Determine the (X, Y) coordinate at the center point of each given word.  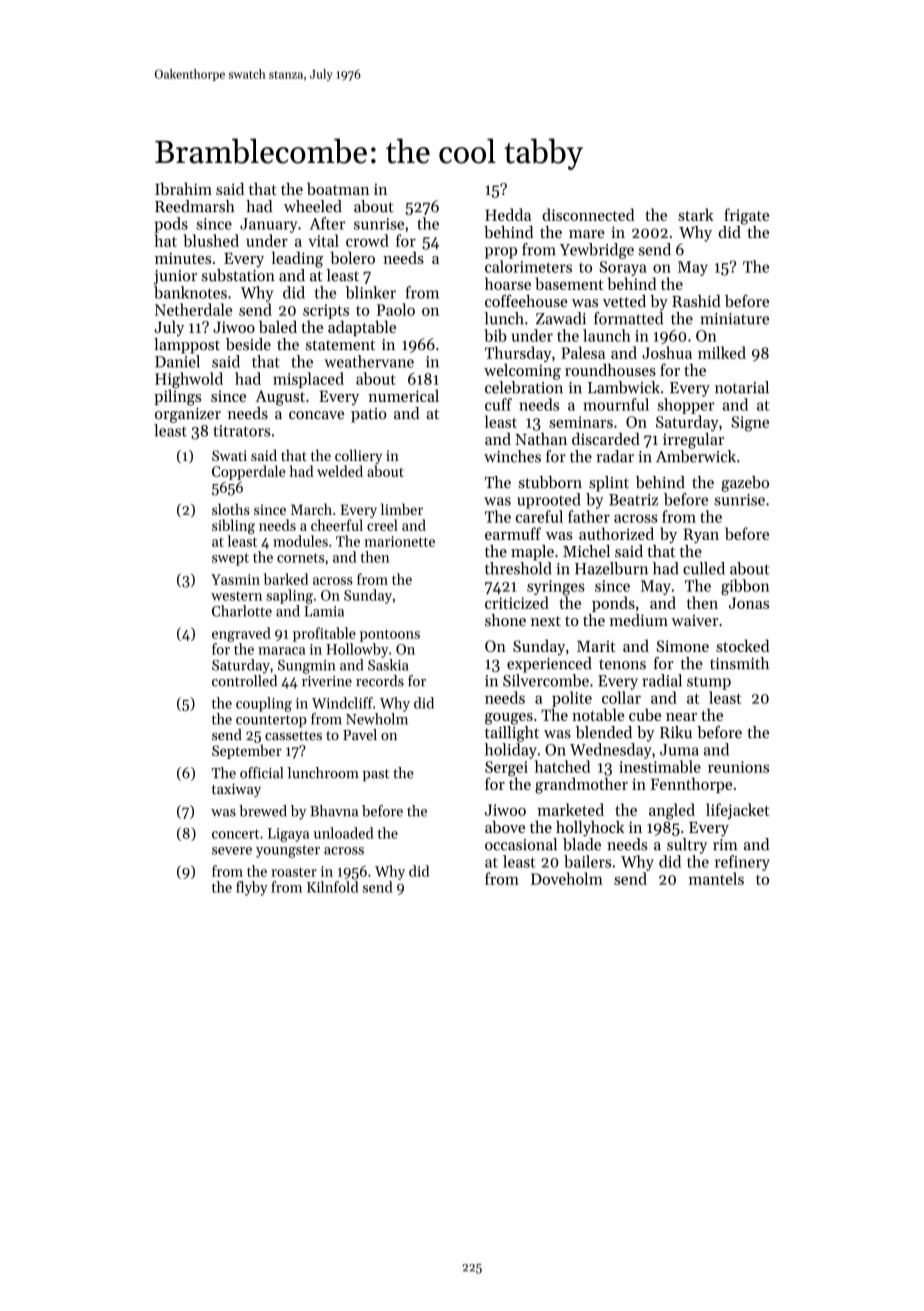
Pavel (360, 735)
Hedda (508, 214)
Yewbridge (597, 251)
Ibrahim (183, 188)
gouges (509, 719)
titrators (241, 431)
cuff (498, 404)
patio (369, 415)
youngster (288, 851)
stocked (742, 645)
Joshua (667, 352)
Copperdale (249, 472)
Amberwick (696, 456)
